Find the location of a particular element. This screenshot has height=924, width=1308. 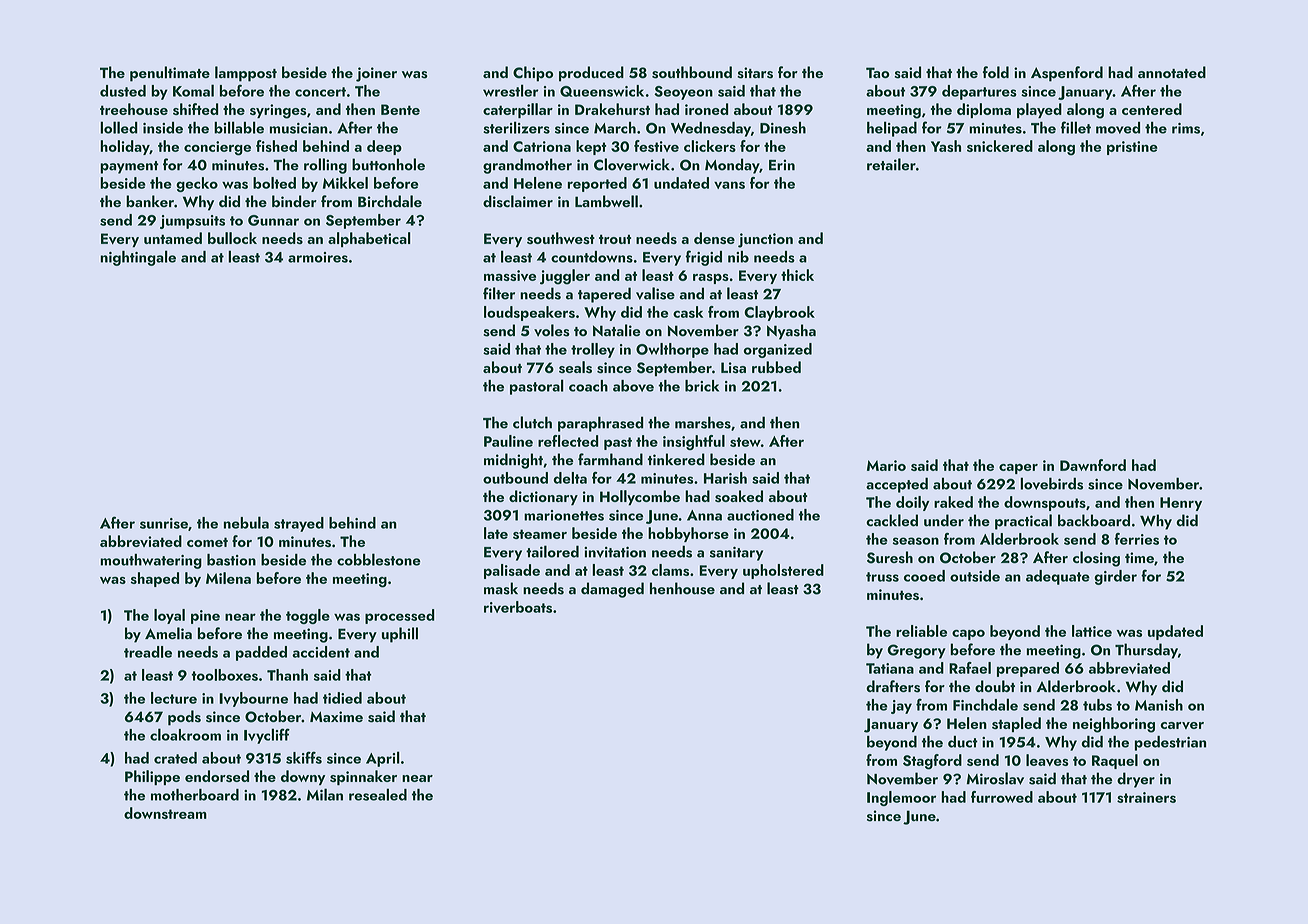

sterilizers is located at coordinates (516, 127).
